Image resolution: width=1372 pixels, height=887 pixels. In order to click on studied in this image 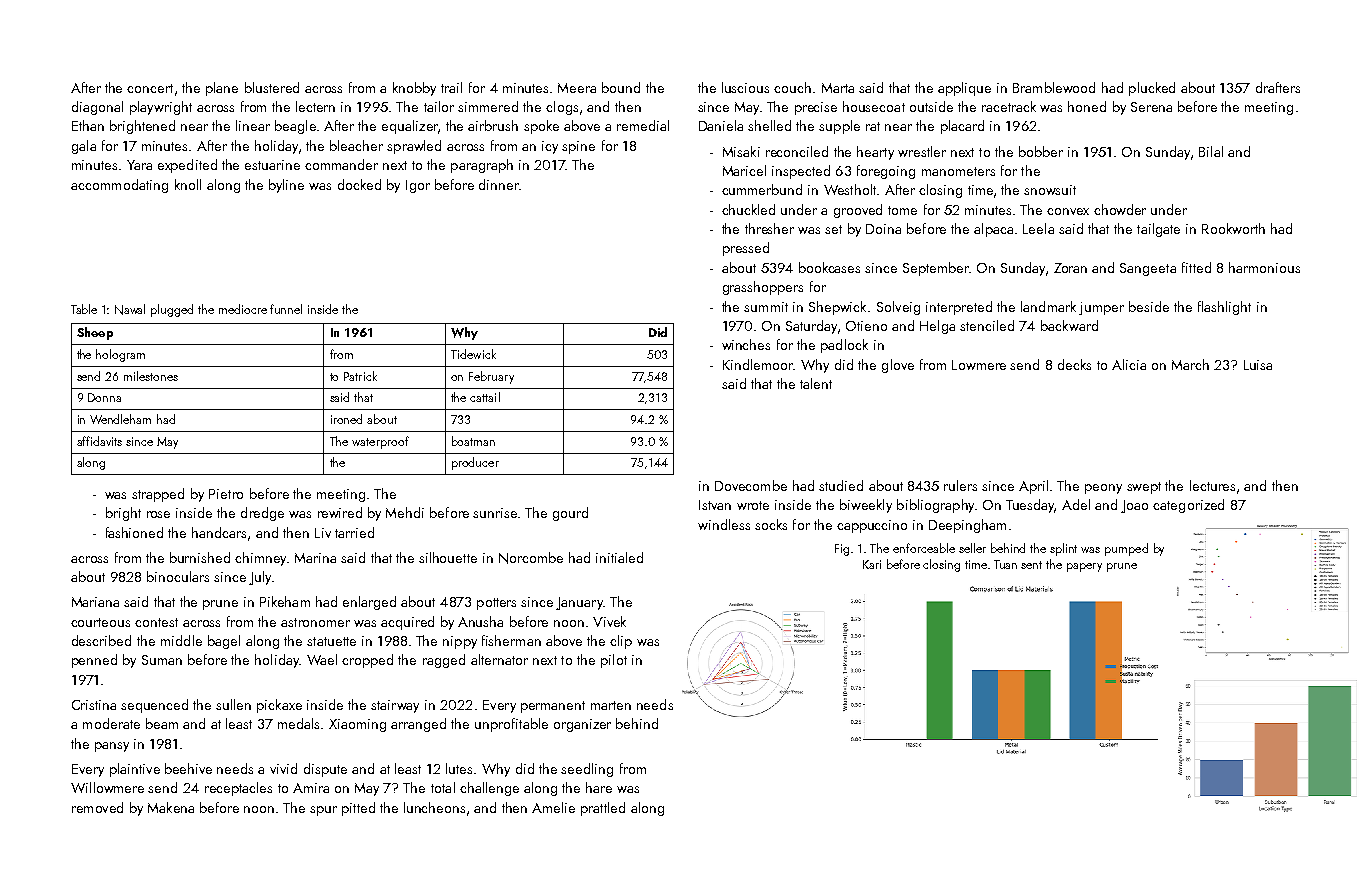, I will do `click(841, 485)`.
